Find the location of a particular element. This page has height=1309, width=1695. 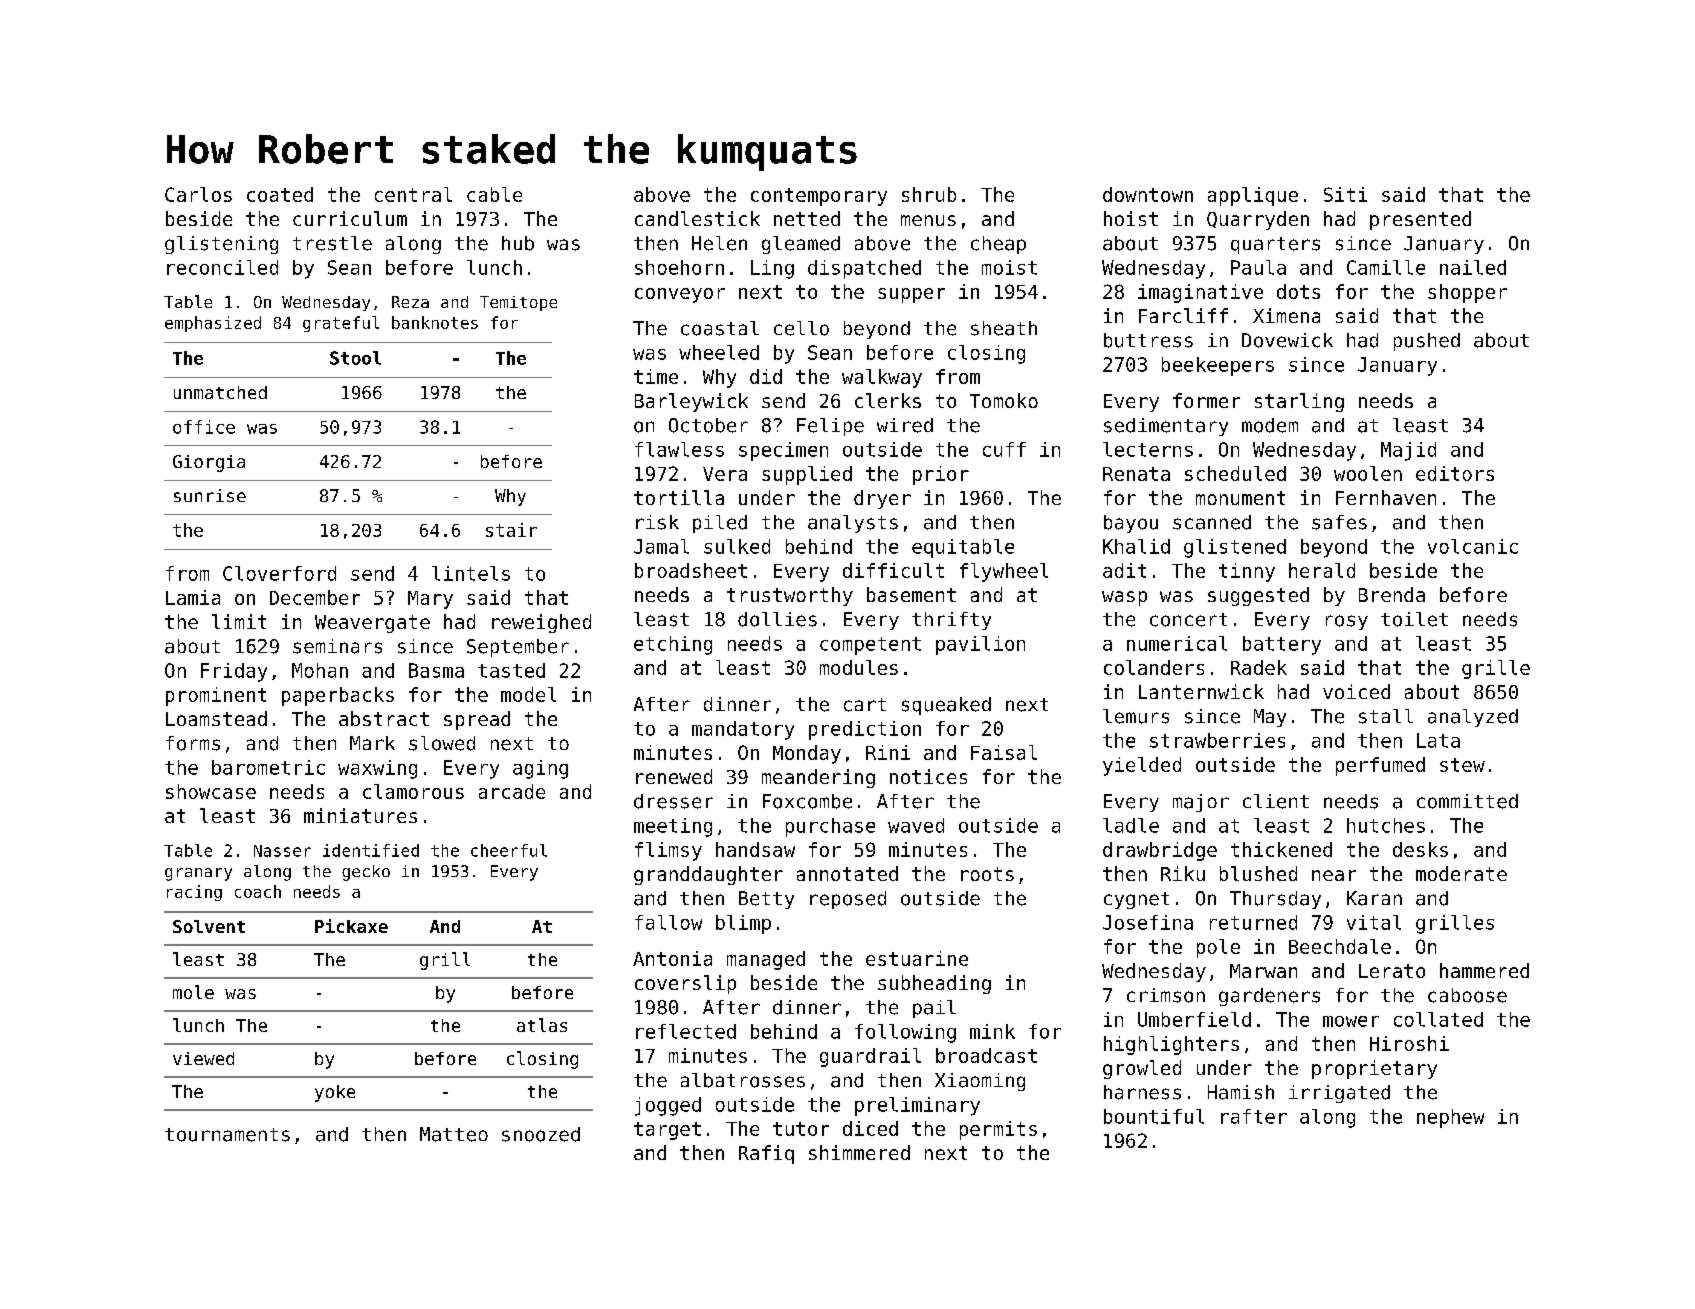

tasted is located at coordinates (511, 670).
